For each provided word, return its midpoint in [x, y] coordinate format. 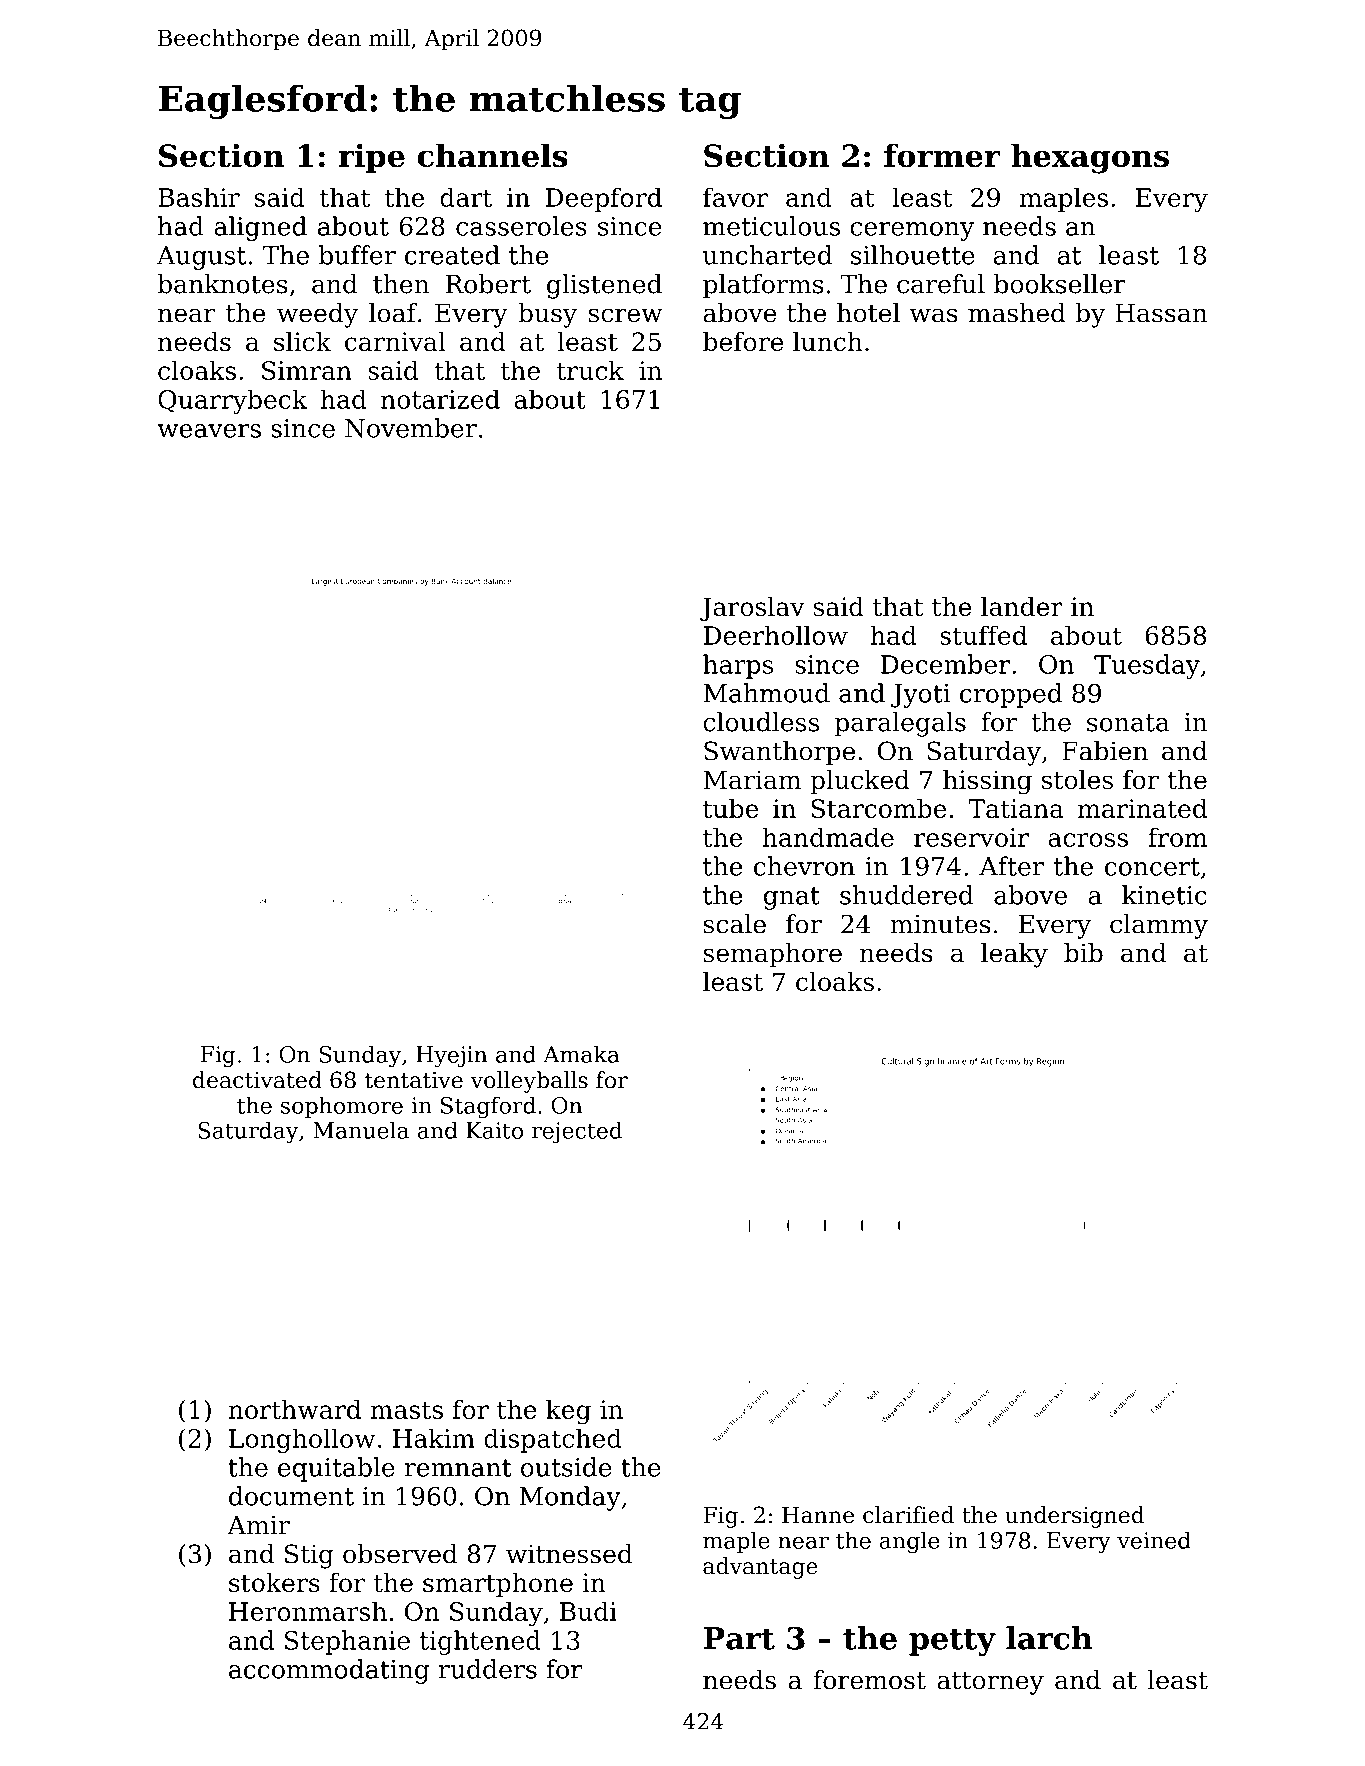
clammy [1159, 926]
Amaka [581, 1054]
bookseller [1060, 284]
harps [738, 666]
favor [735, 197]
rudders [488, 1669]
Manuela [361, 1130]
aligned [260, 228]
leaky [1014, 955]
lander [1022, 606]
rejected [577, 1132]
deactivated [257, 1080]
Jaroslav [752, 609]
